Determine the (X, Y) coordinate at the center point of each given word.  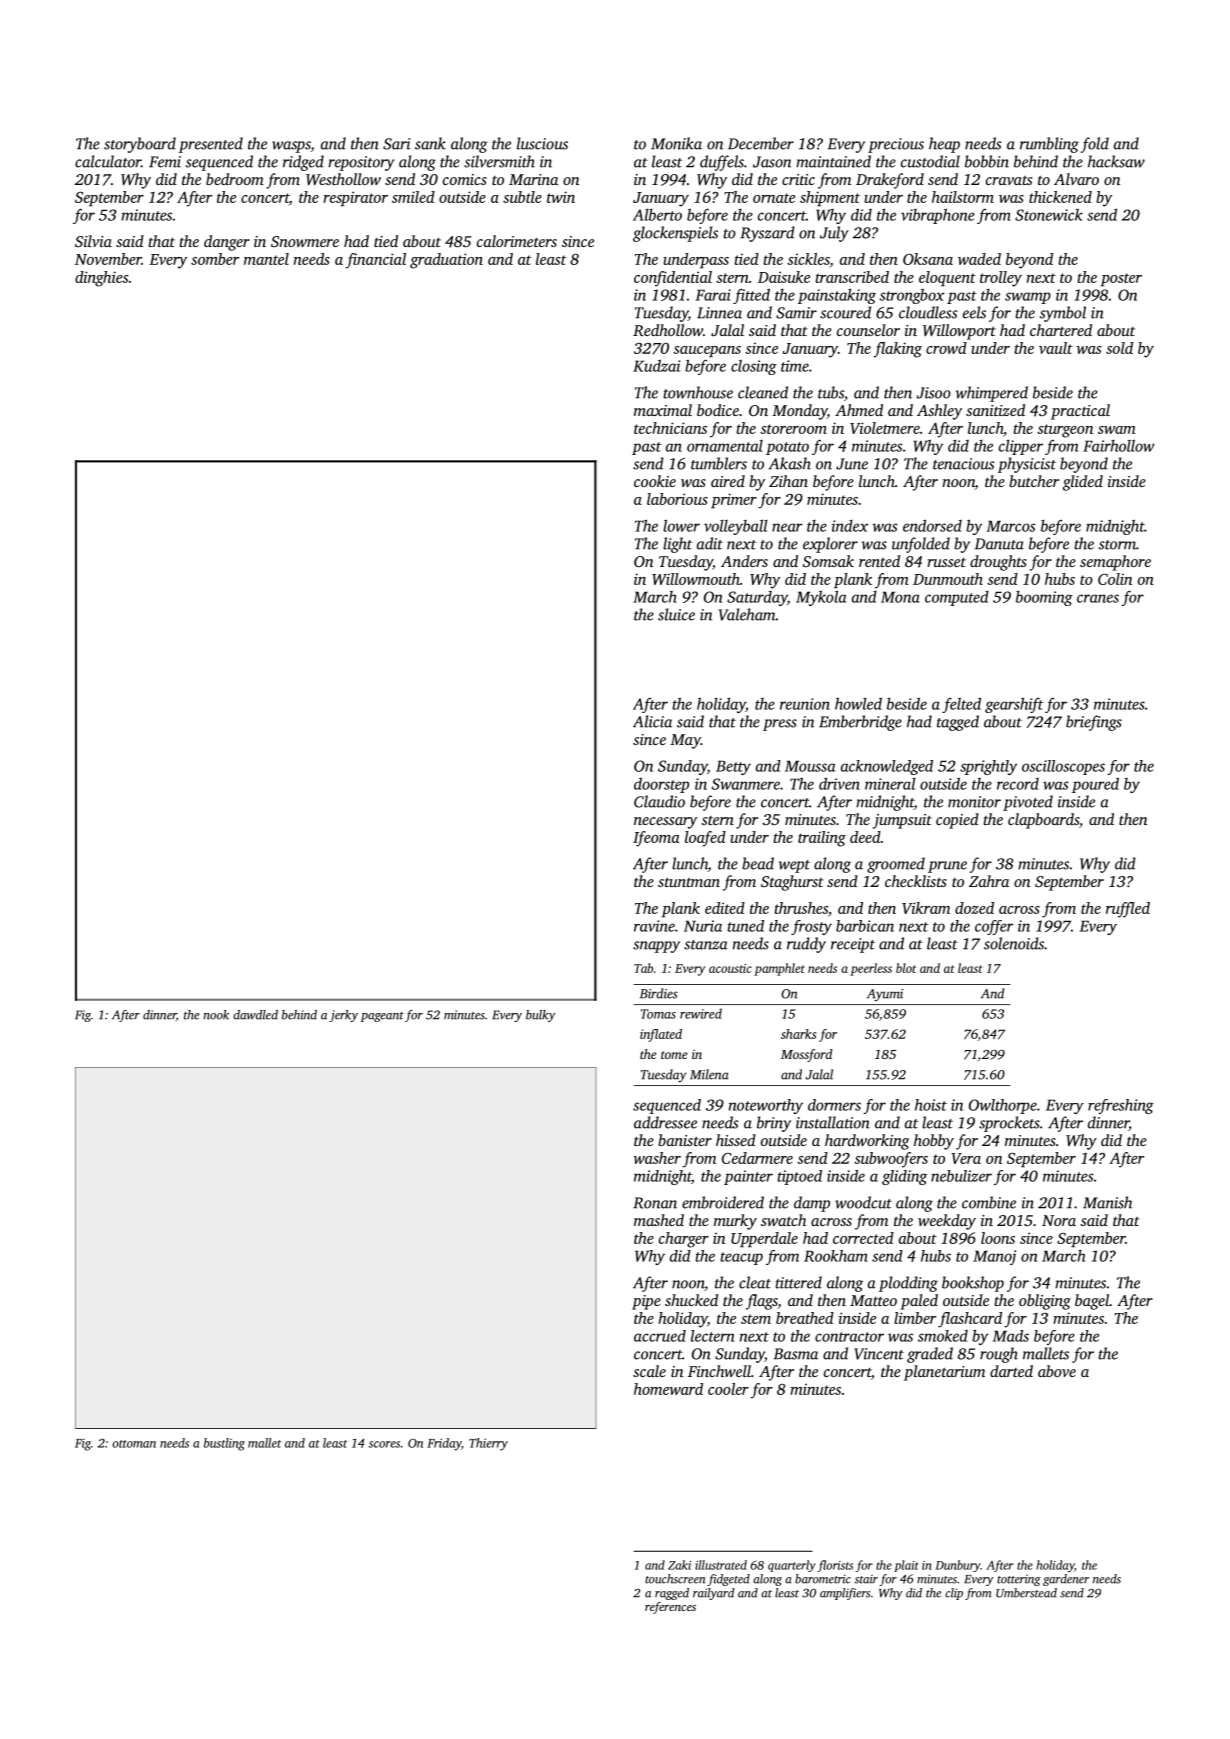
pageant (382, 1017)
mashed (659, 1220)
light (677, 545)
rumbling (1049, 145)
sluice (676, 614)
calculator (108, 161)
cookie (655, 481)
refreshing (1121, 1106)
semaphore (1115, 563)
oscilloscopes (1063, 767)
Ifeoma (656, 839)
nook (216, 1015)
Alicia (652, 721)
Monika (676, 143)
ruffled (1128, 910)
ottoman (134, 1444)
